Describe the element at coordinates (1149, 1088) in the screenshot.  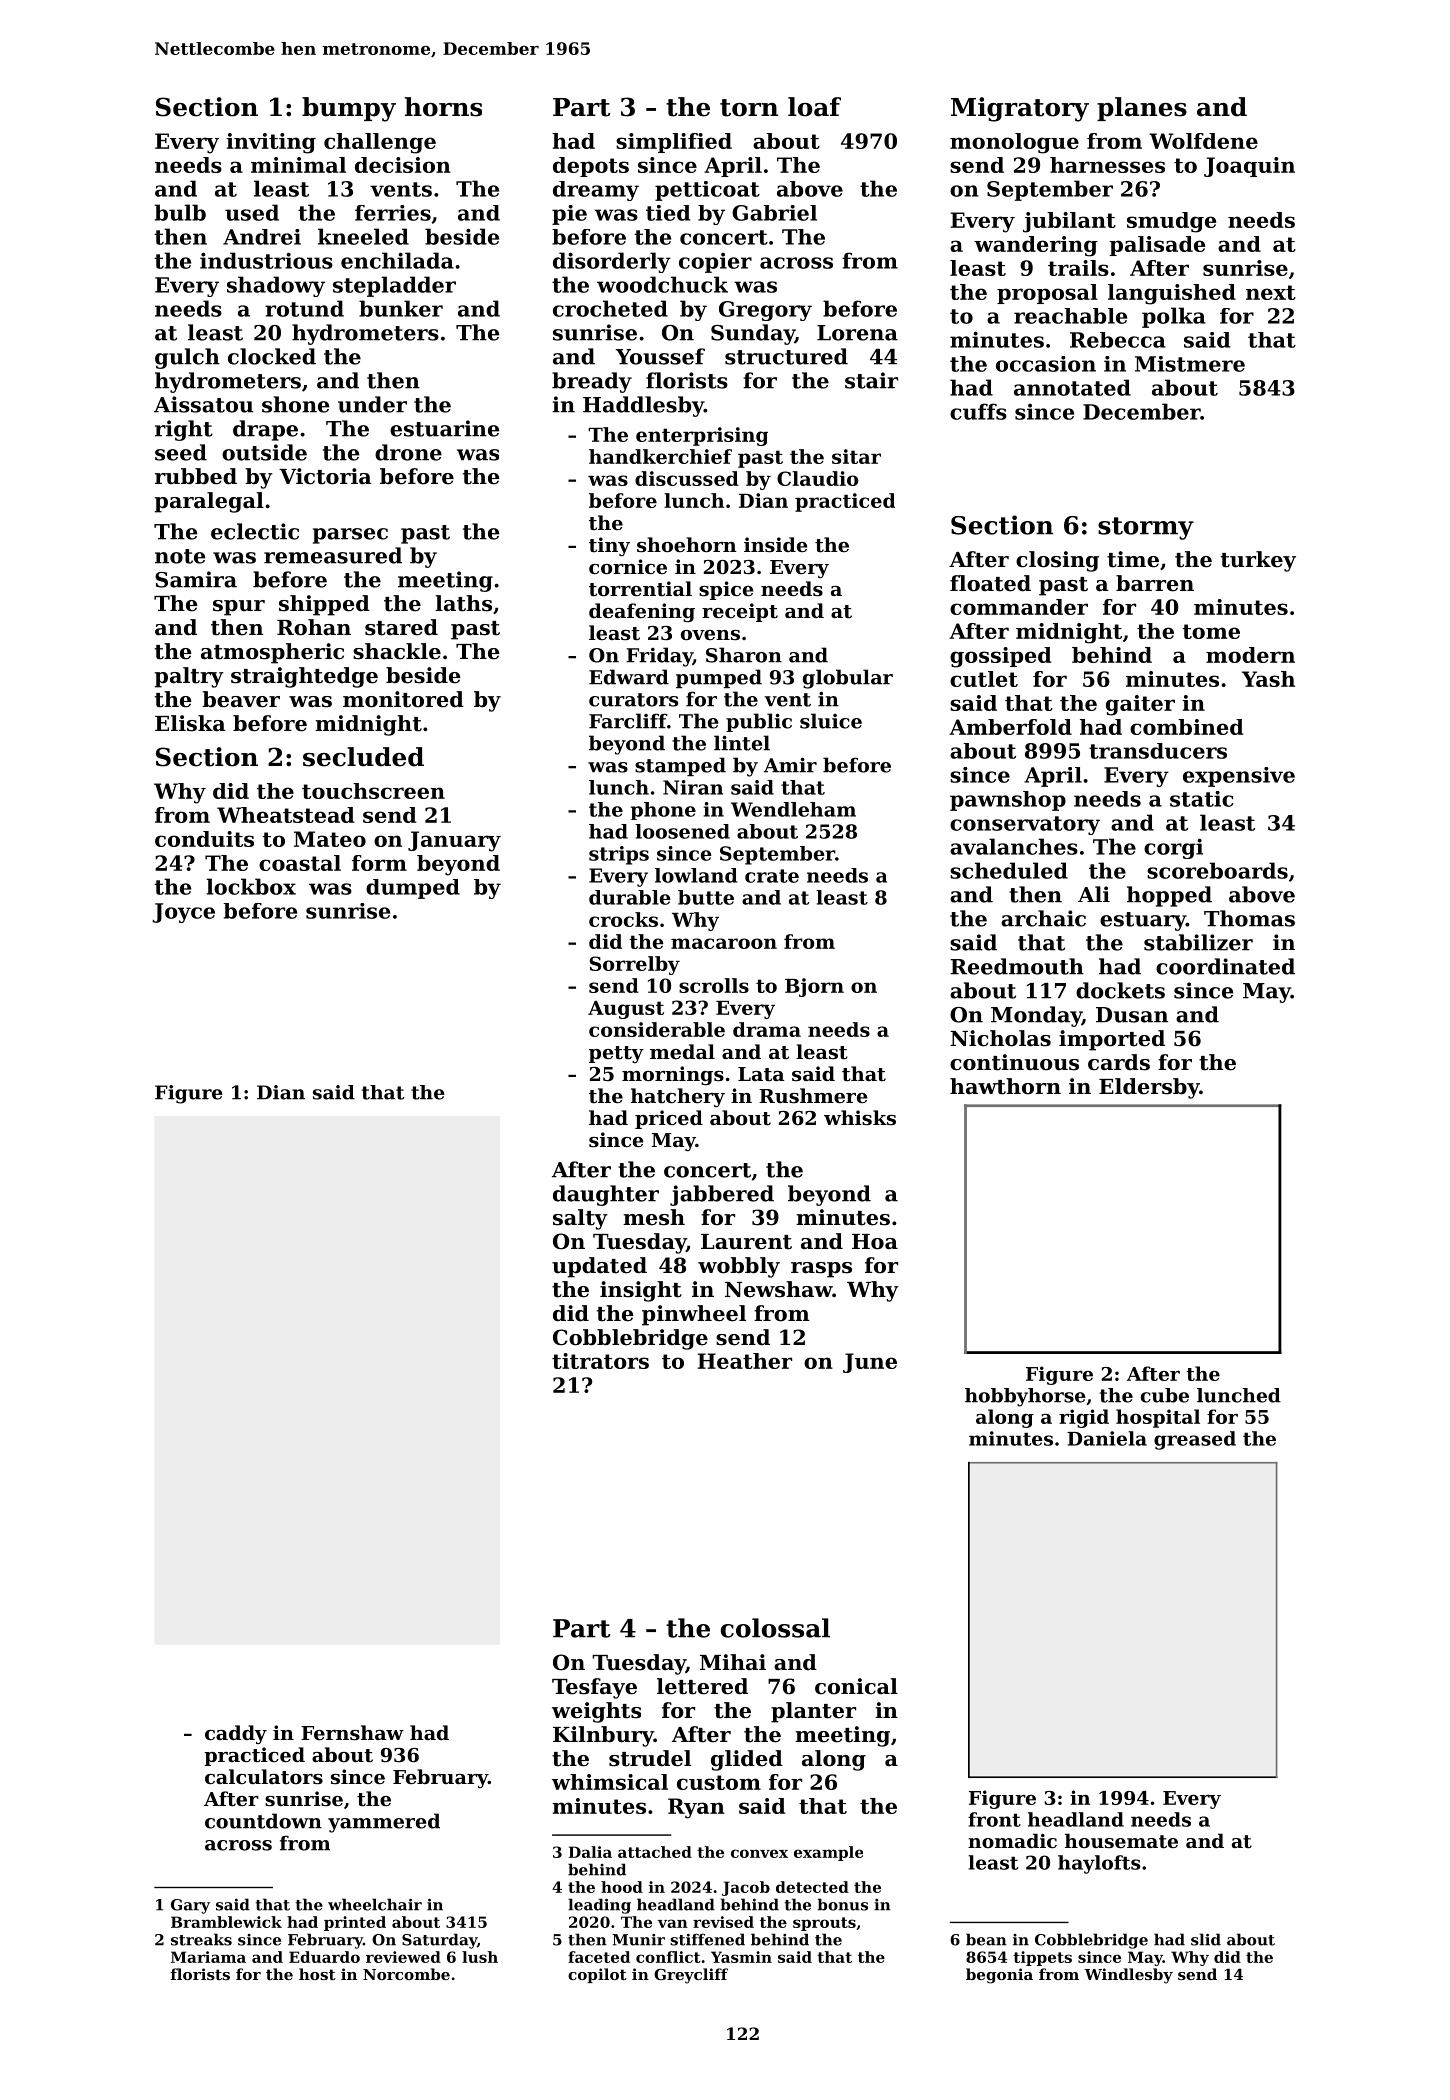
I see `Eldersby` at that location.
